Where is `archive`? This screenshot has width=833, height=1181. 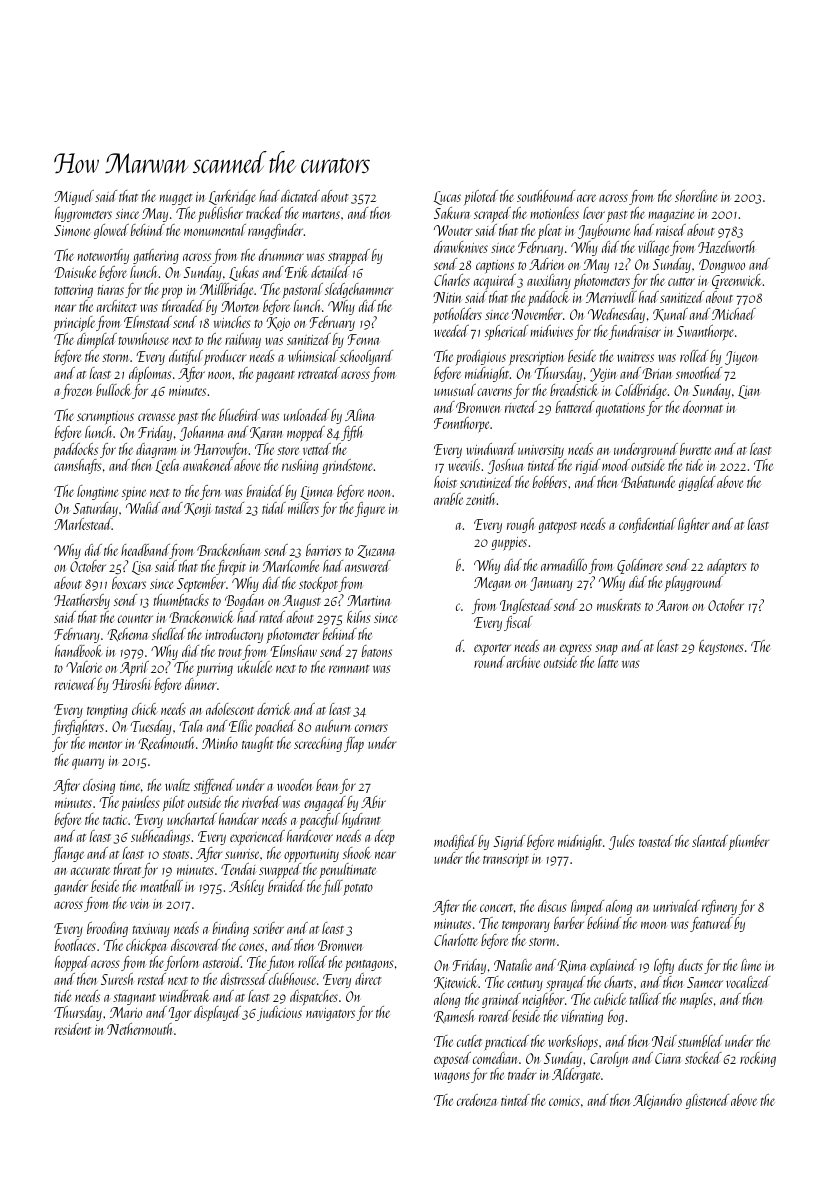
archive is located at coordinates (523, 662).
